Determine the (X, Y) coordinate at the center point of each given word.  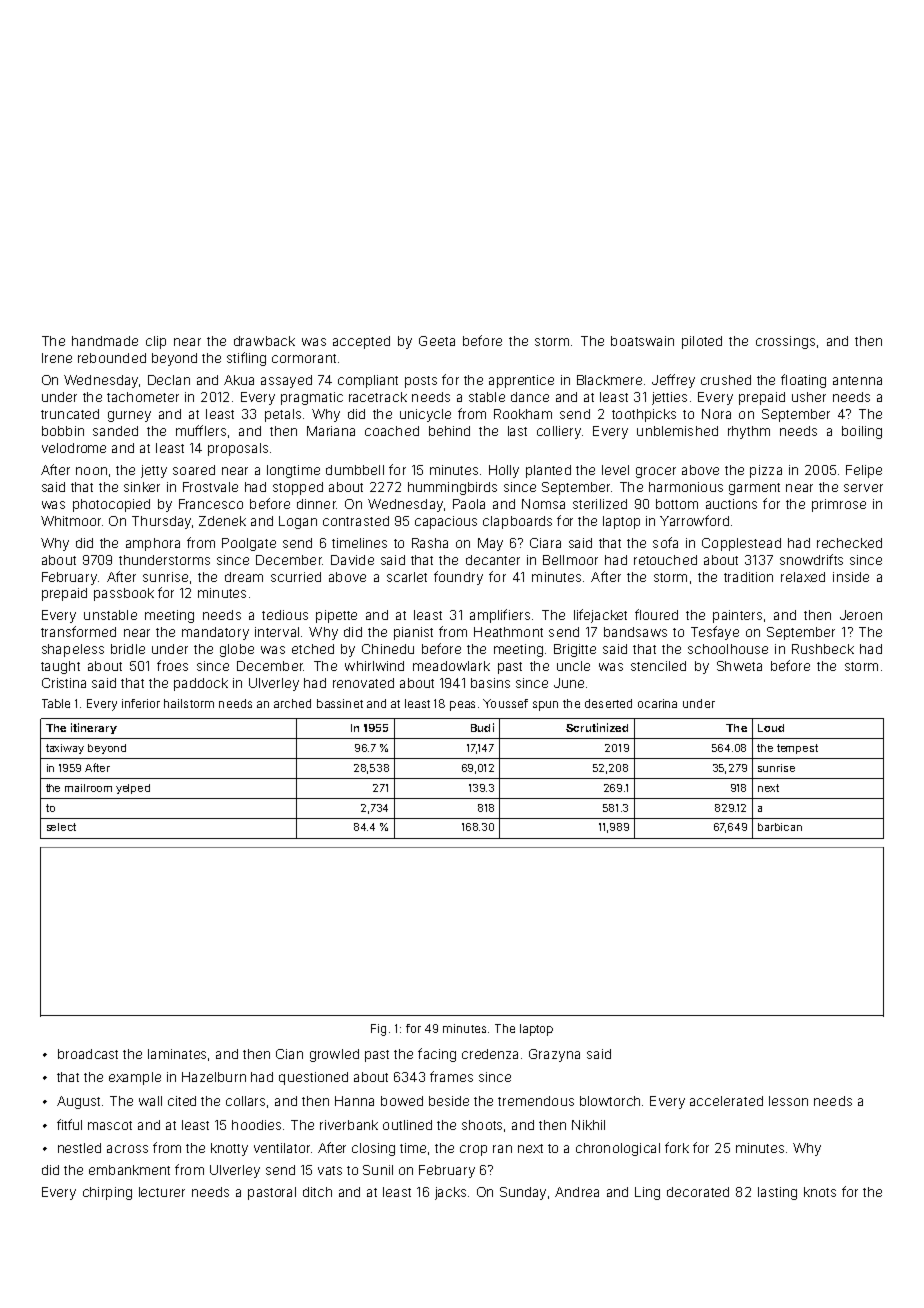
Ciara (545, 543)
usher (809, 397)
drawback (264, 341)
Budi (482, 727)
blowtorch (610, 1101)
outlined (407, 1125)
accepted (361, 342)
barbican (780, 827)
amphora (153, 544)
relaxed (803, 577)
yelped (133, 789)
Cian (289, 1054)
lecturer (162, 1192)
